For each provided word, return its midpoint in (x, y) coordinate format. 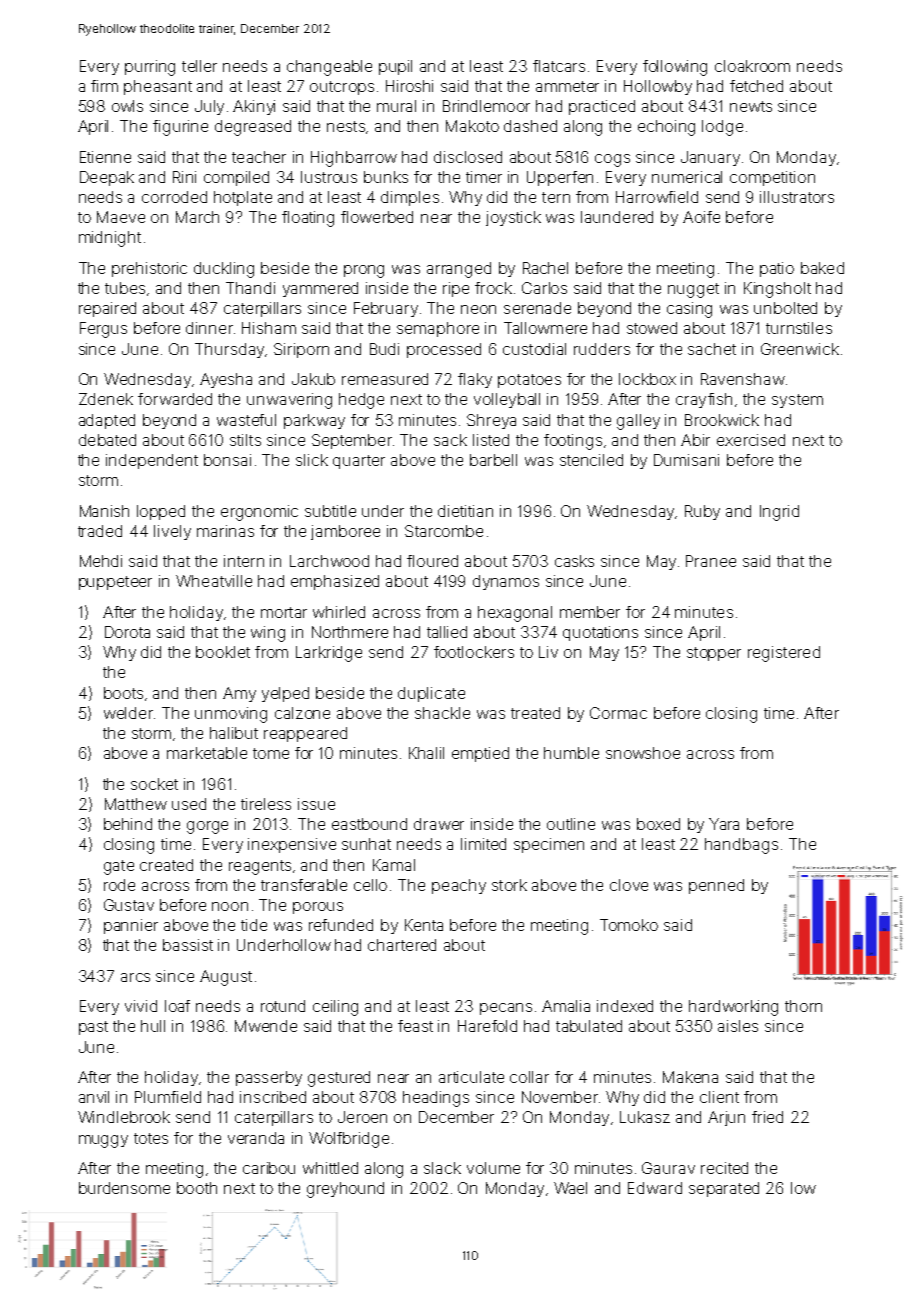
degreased (253, 128)
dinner (209, 328)
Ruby (702, 512)
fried (767, 1117)
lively (172, 532)
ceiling (335, 1008)
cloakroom (752, 66)
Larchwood (329, 561)
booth (197, 1188)
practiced (602, 107)
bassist (188, 945)
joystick (513, 218)
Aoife (701, 217)
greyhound (345, 1190)
